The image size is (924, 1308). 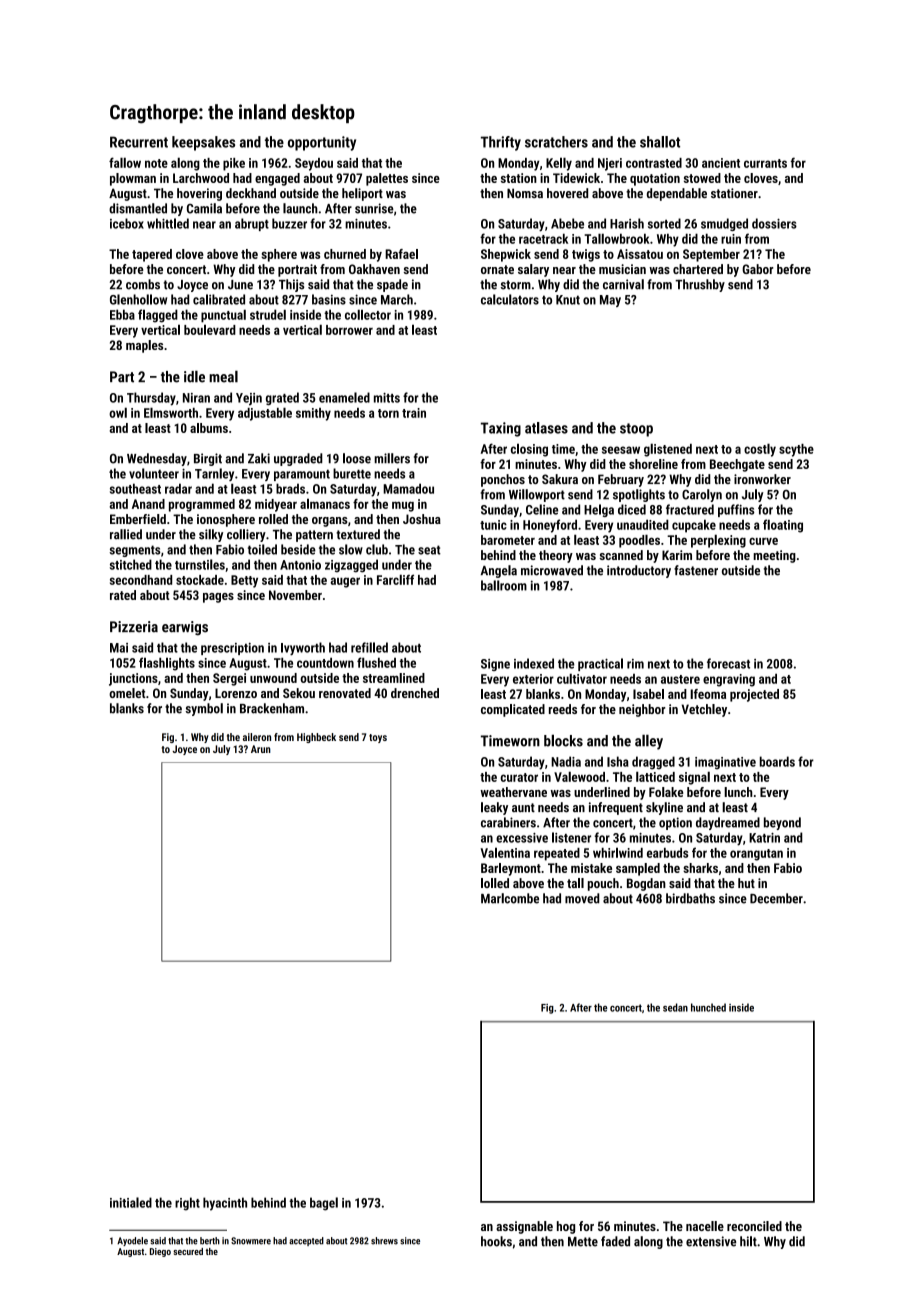 I want to click on hilt, so click(x=748, y=1241).
